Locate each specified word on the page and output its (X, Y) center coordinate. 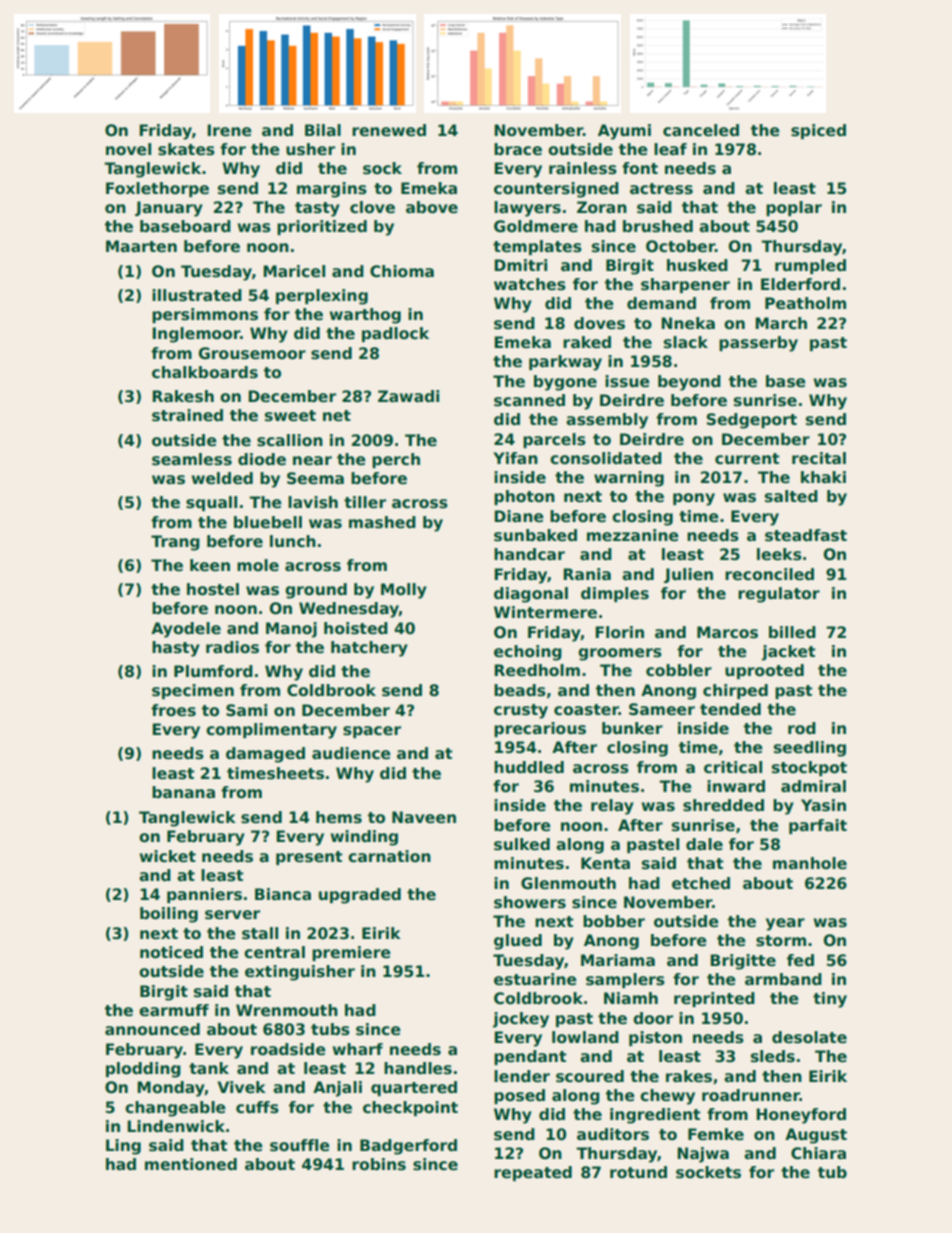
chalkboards (205, 372)
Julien (688, 575)
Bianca (283, 894)
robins (379, 1164)
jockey (521, 1020)
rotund (638, 1172)
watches (530, 284)
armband (783, 979)
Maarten (141, 246)
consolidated (606, 458)
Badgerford (408, 1147)
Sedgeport (752, 421)
